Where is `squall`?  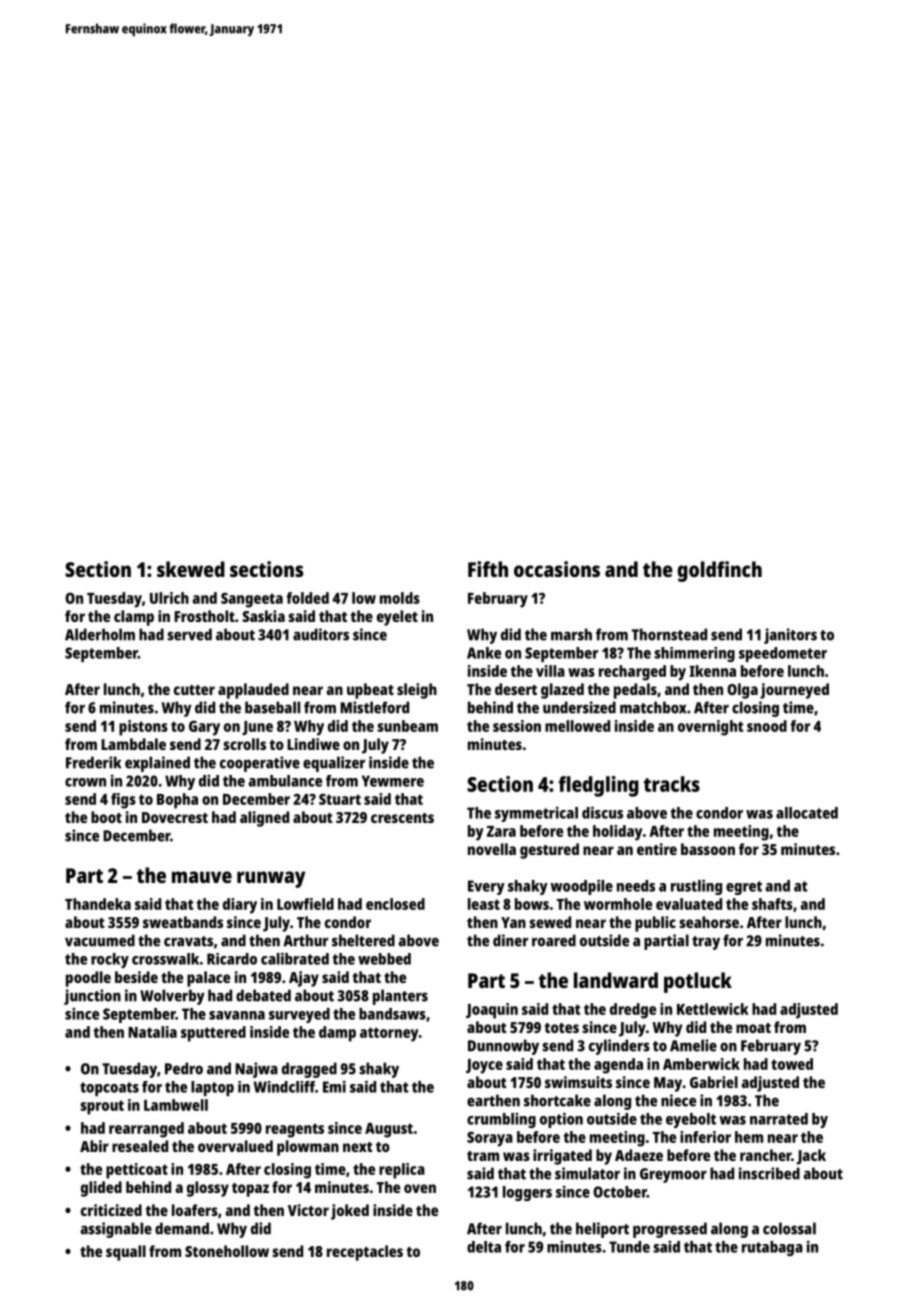 squall is located at coordinates (126, 1253).
